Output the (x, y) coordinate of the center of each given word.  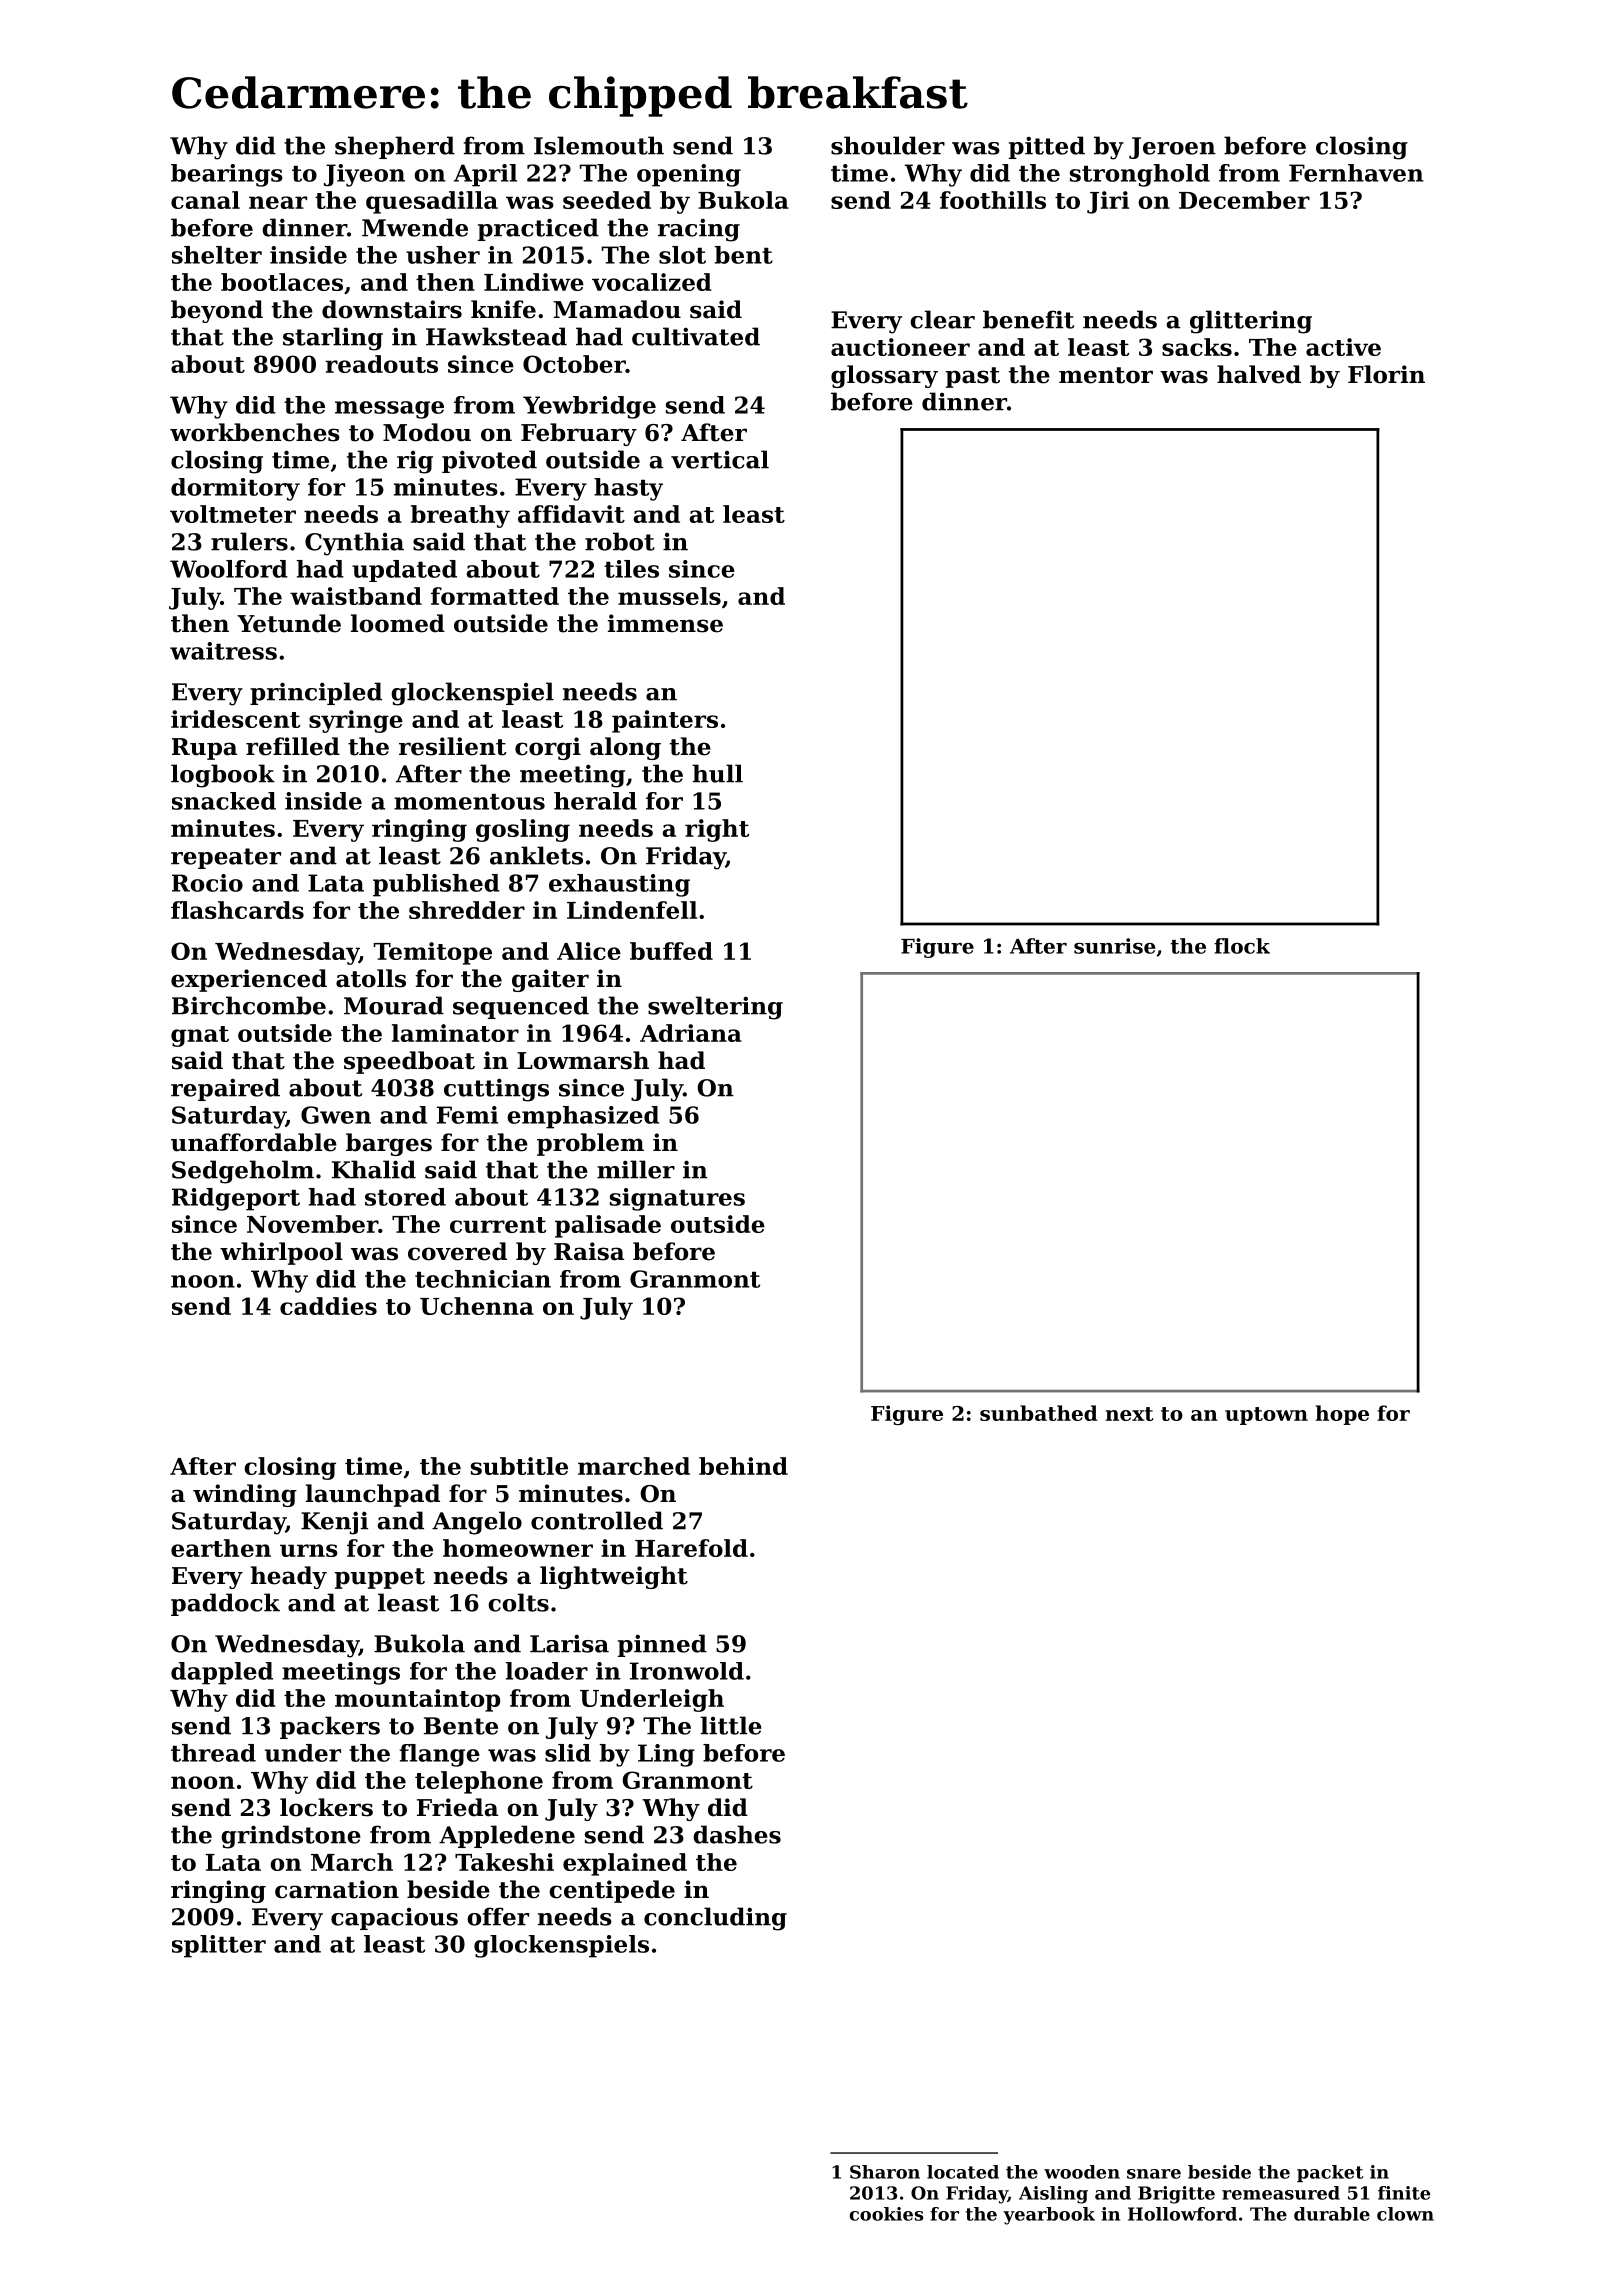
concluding (715, 1919)
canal (205, 200)
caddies (328, 1306)
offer (498, 1916)
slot (682, 255)
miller (636, 1169)
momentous (469, 802)
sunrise (1115, 946)
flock (1242, 946)
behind (743, 1466)
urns (309, 1550)
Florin (1386, 374)
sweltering (715, 1008)
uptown (1266, 1416)
